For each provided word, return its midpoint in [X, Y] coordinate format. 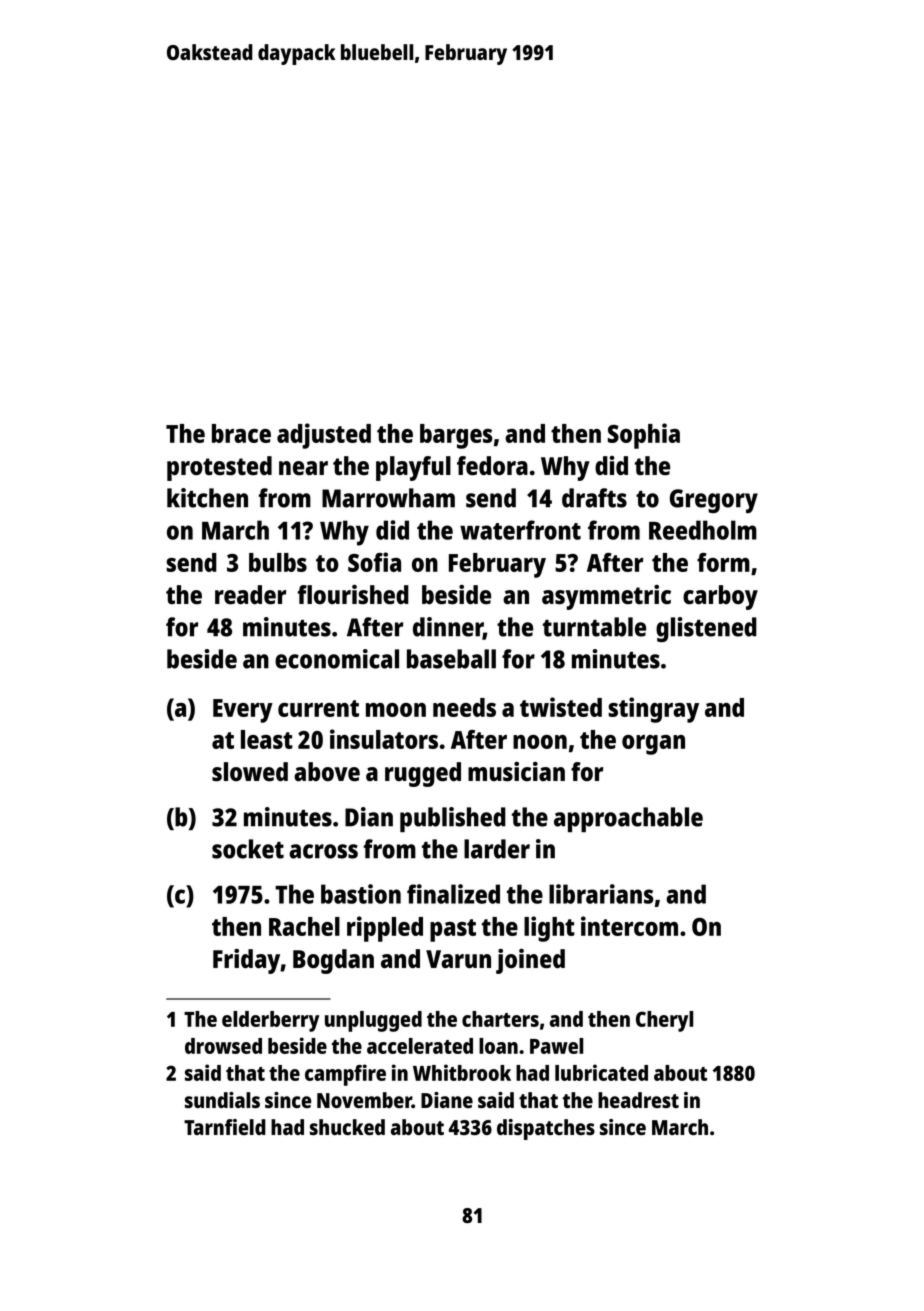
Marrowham [388, 498]
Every [243, 711]
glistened [706, 629]
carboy [720, 597]
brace [241, 433]
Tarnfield [225, 1127]
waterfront [520, 530]
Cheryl [664, 1021]
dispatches [546, 1129]
